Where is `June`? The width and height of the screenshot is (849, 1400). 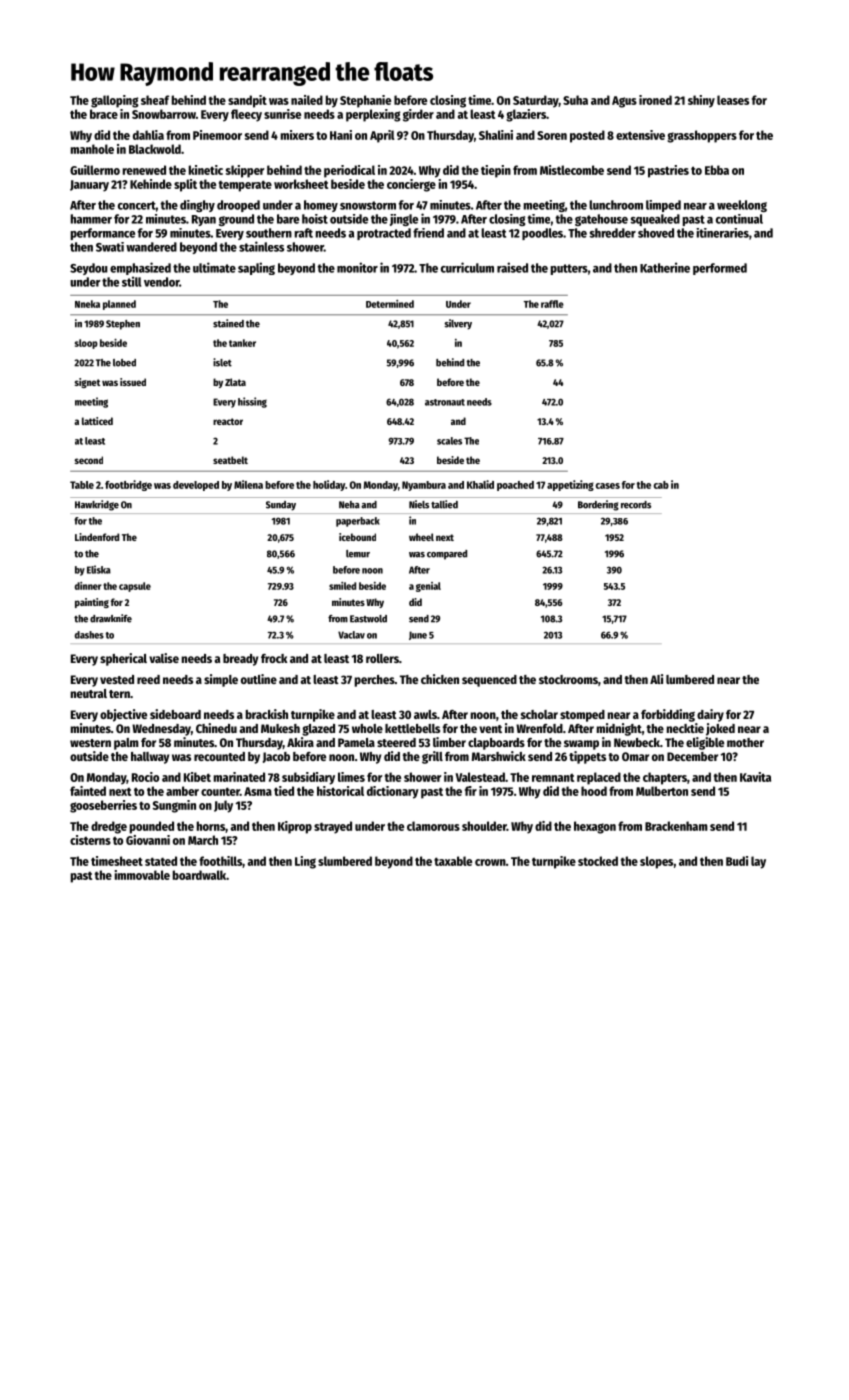 June is located at coordinates (418, 635).
